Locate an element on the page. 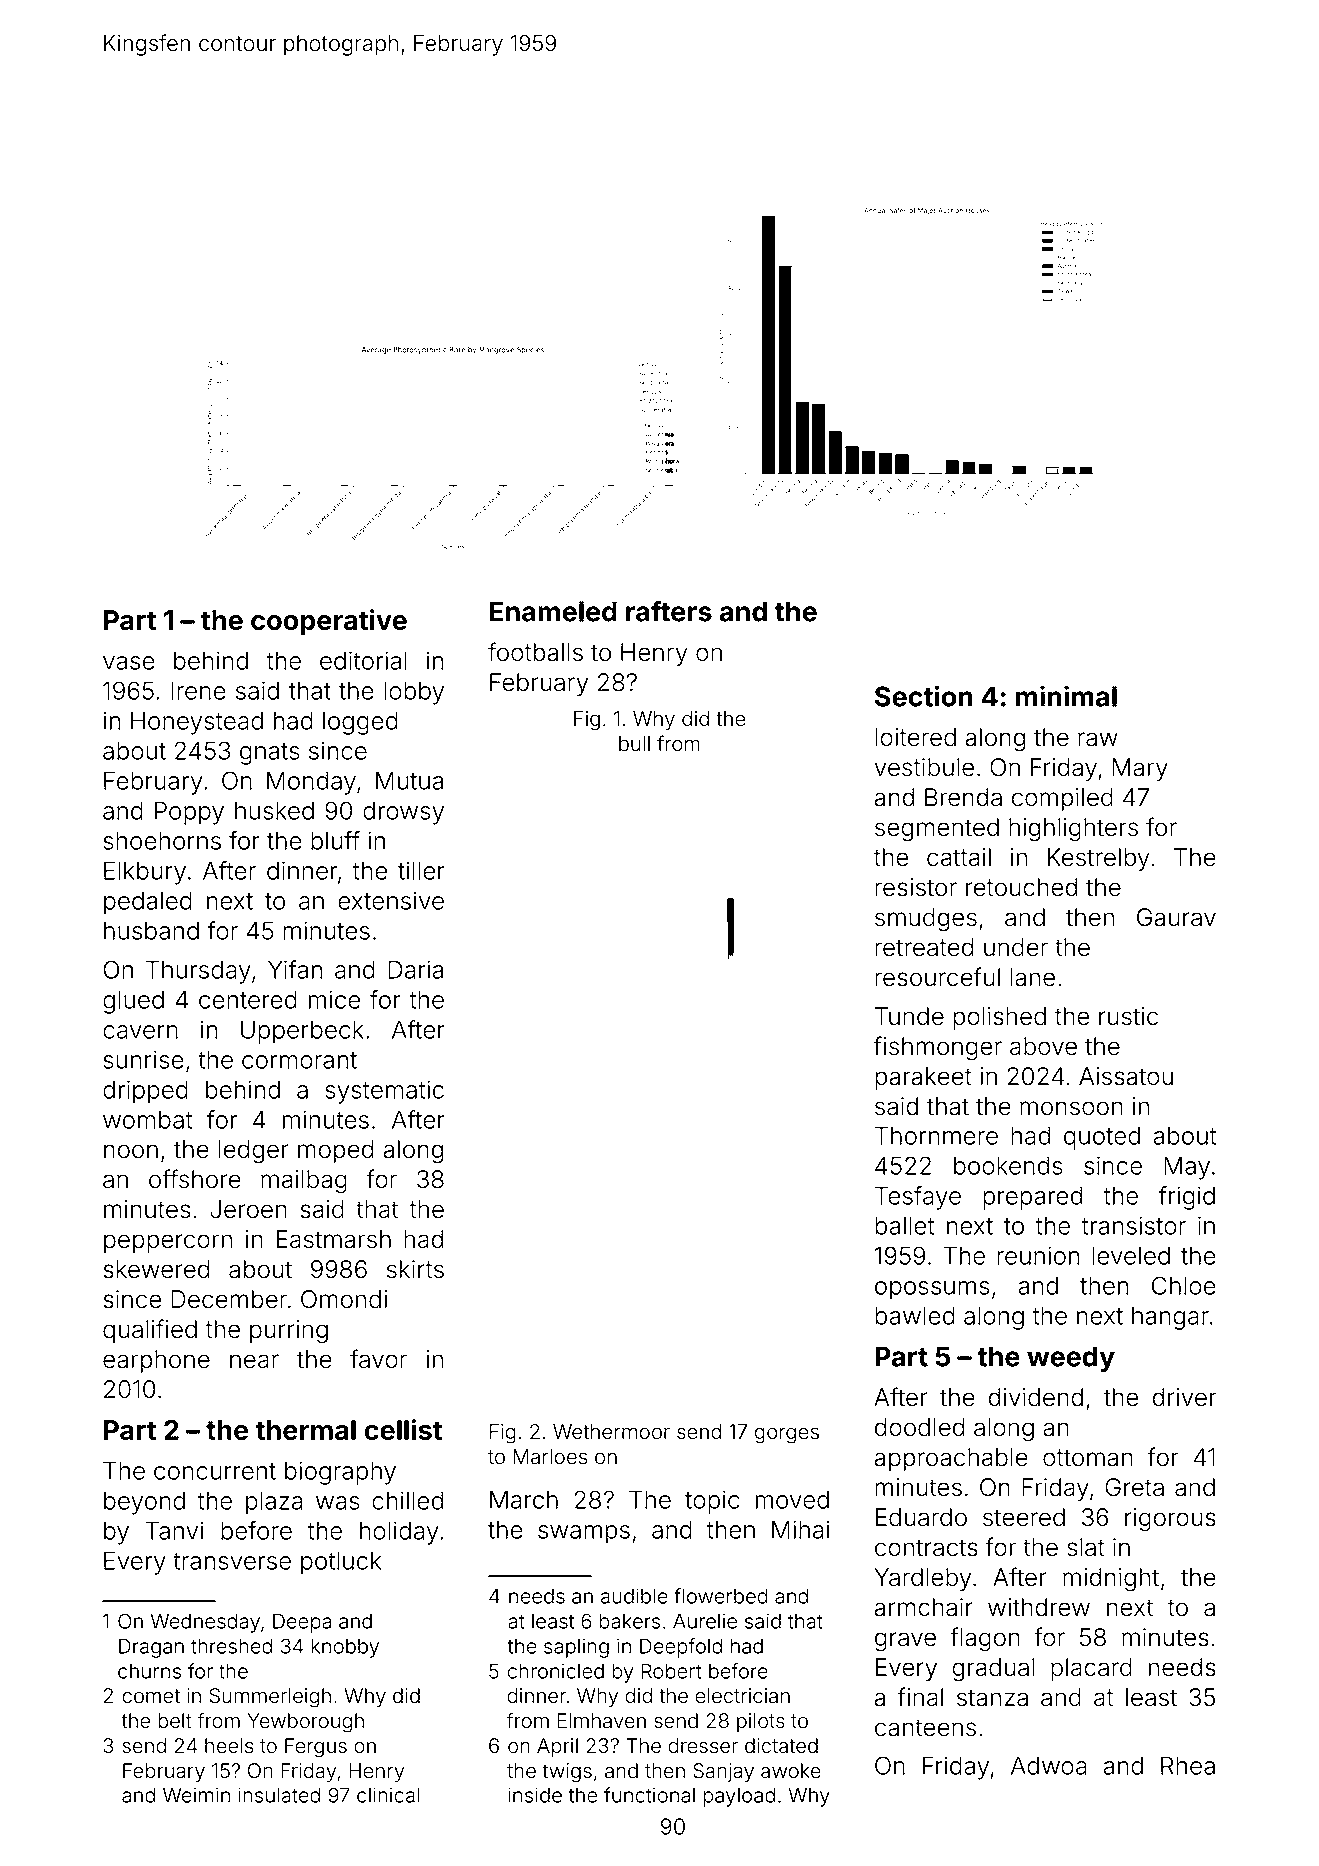 The width and height of the image is (1319, 1866). belt is located at coordinates (175, 1721).
